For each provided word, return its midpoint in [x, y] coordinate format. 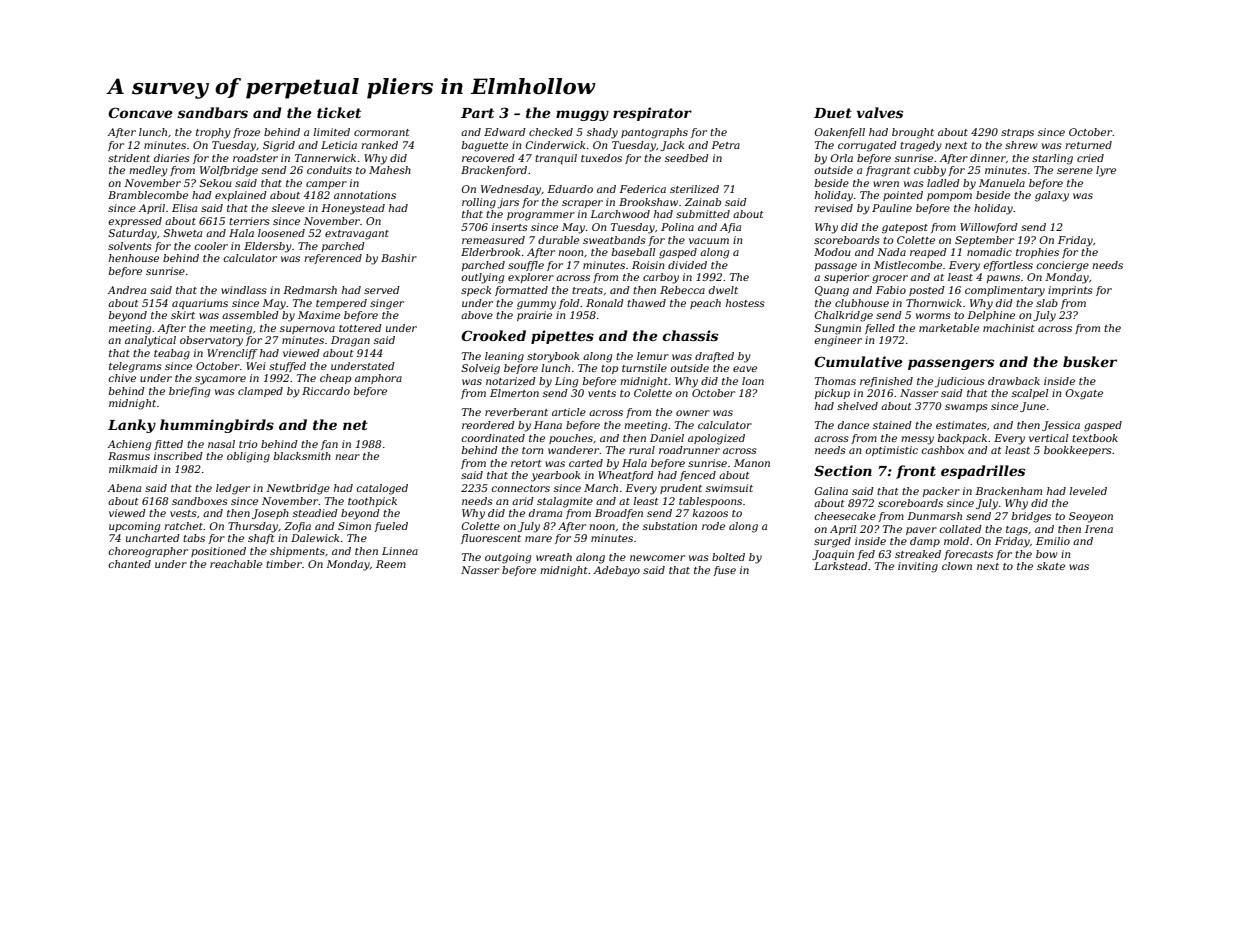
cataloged [382, 489]
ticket [339, 112]
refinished [886, 382]
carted [586, 463]
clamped [260, 392]
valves [880, 112]
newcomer [657, 558]
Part [477, 113]
